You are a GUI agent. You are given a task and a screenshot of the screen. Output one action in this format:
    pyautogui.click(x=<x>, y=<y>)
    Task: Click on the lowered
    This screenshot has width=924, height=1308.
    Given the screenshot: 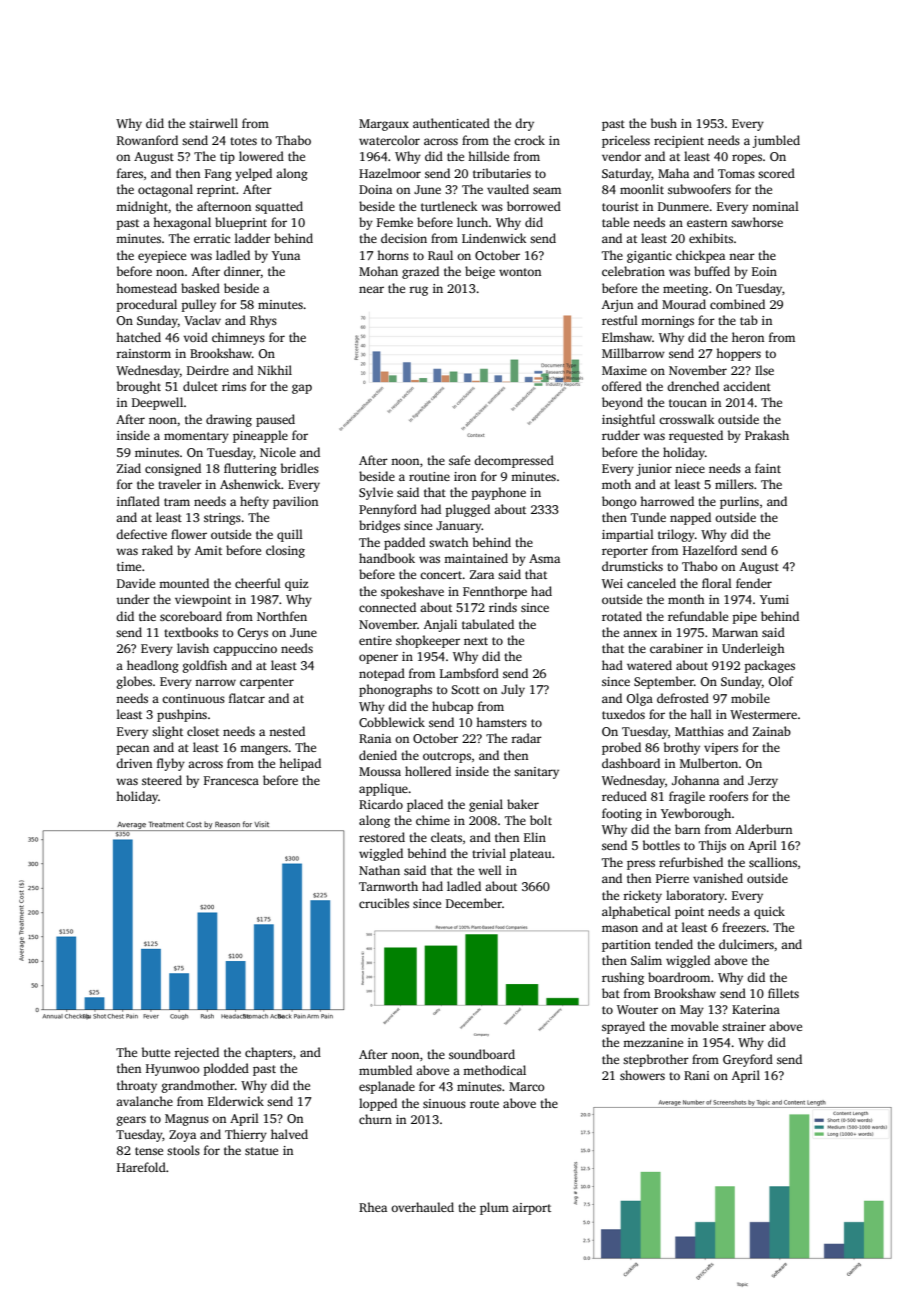 What is the action you would take?
    pyautogui.click(x=261, y=156)
